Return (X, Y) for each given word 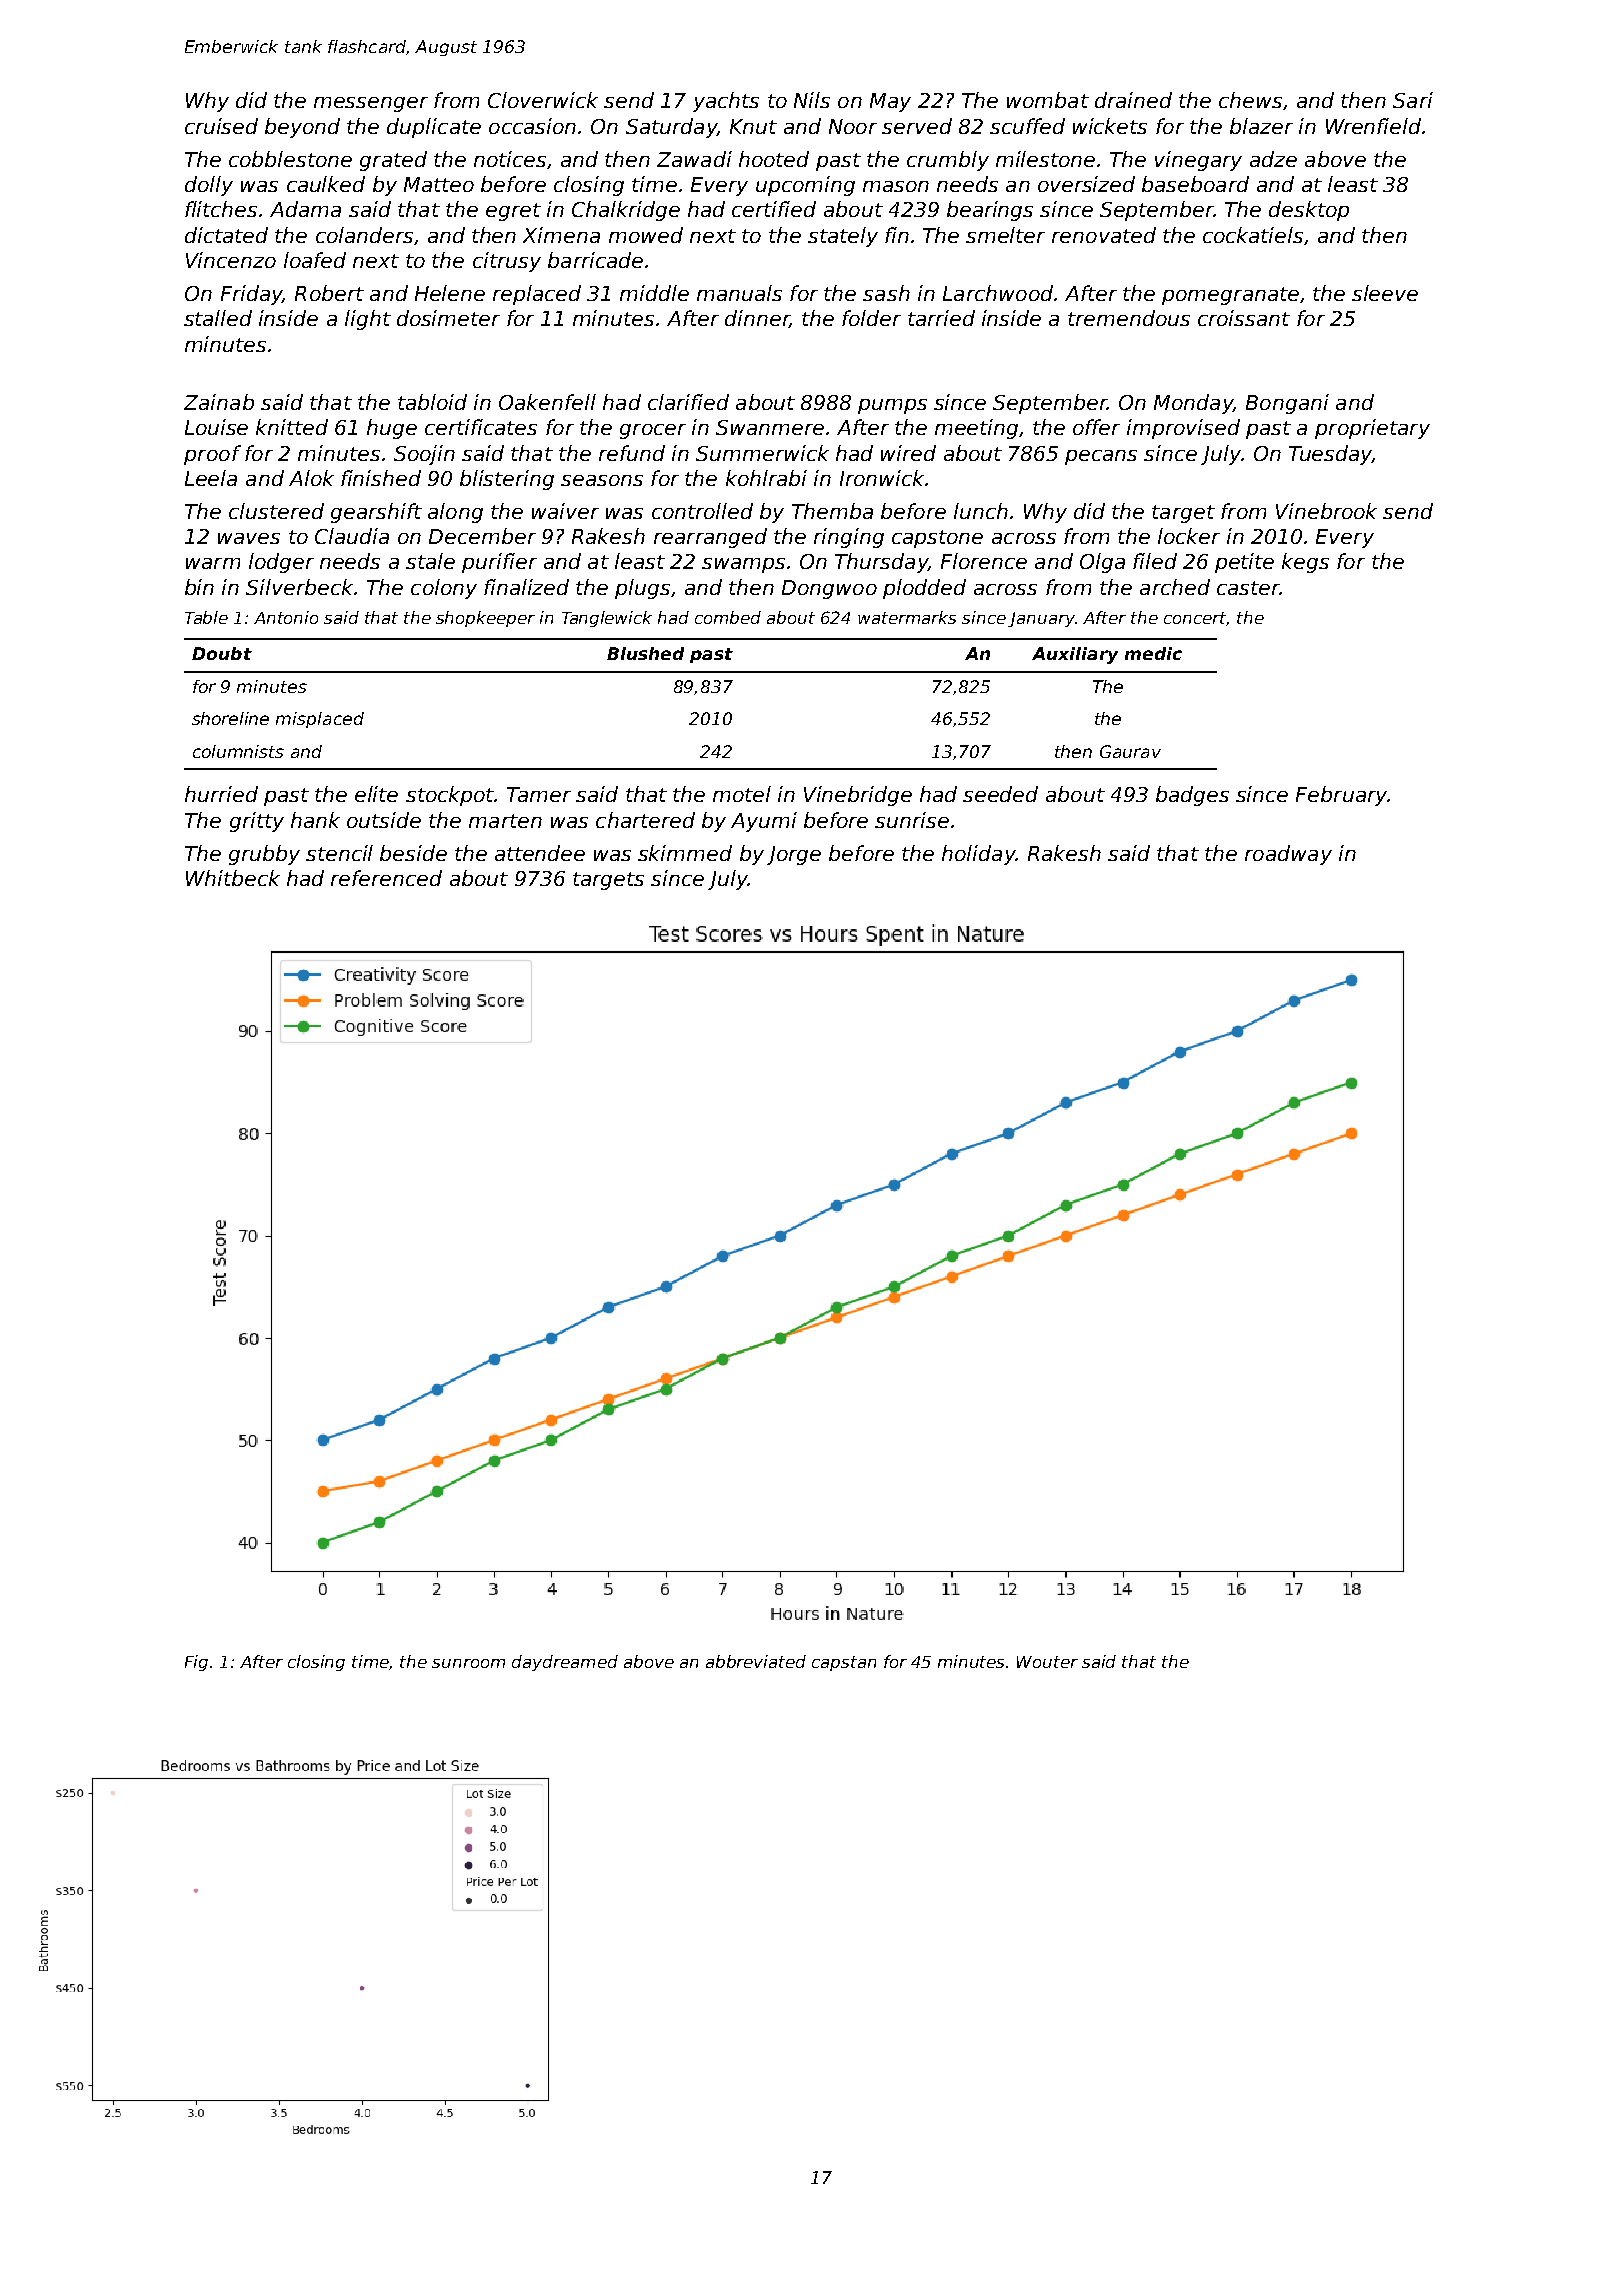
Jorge (794, 855)
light (368, 320)
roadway (1288, 855)
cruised (221, 126)
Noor (853, 126)
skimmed (685, 853)
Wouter (1047, 1662)
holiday (979, 855)
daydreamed (565, 1663)
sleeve (1385, 293)
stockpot (450, 796)
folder (871, 318)
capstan (844, 1663)
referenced (386, 878)
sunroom (468, 1663)
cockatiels (1253, 235)
